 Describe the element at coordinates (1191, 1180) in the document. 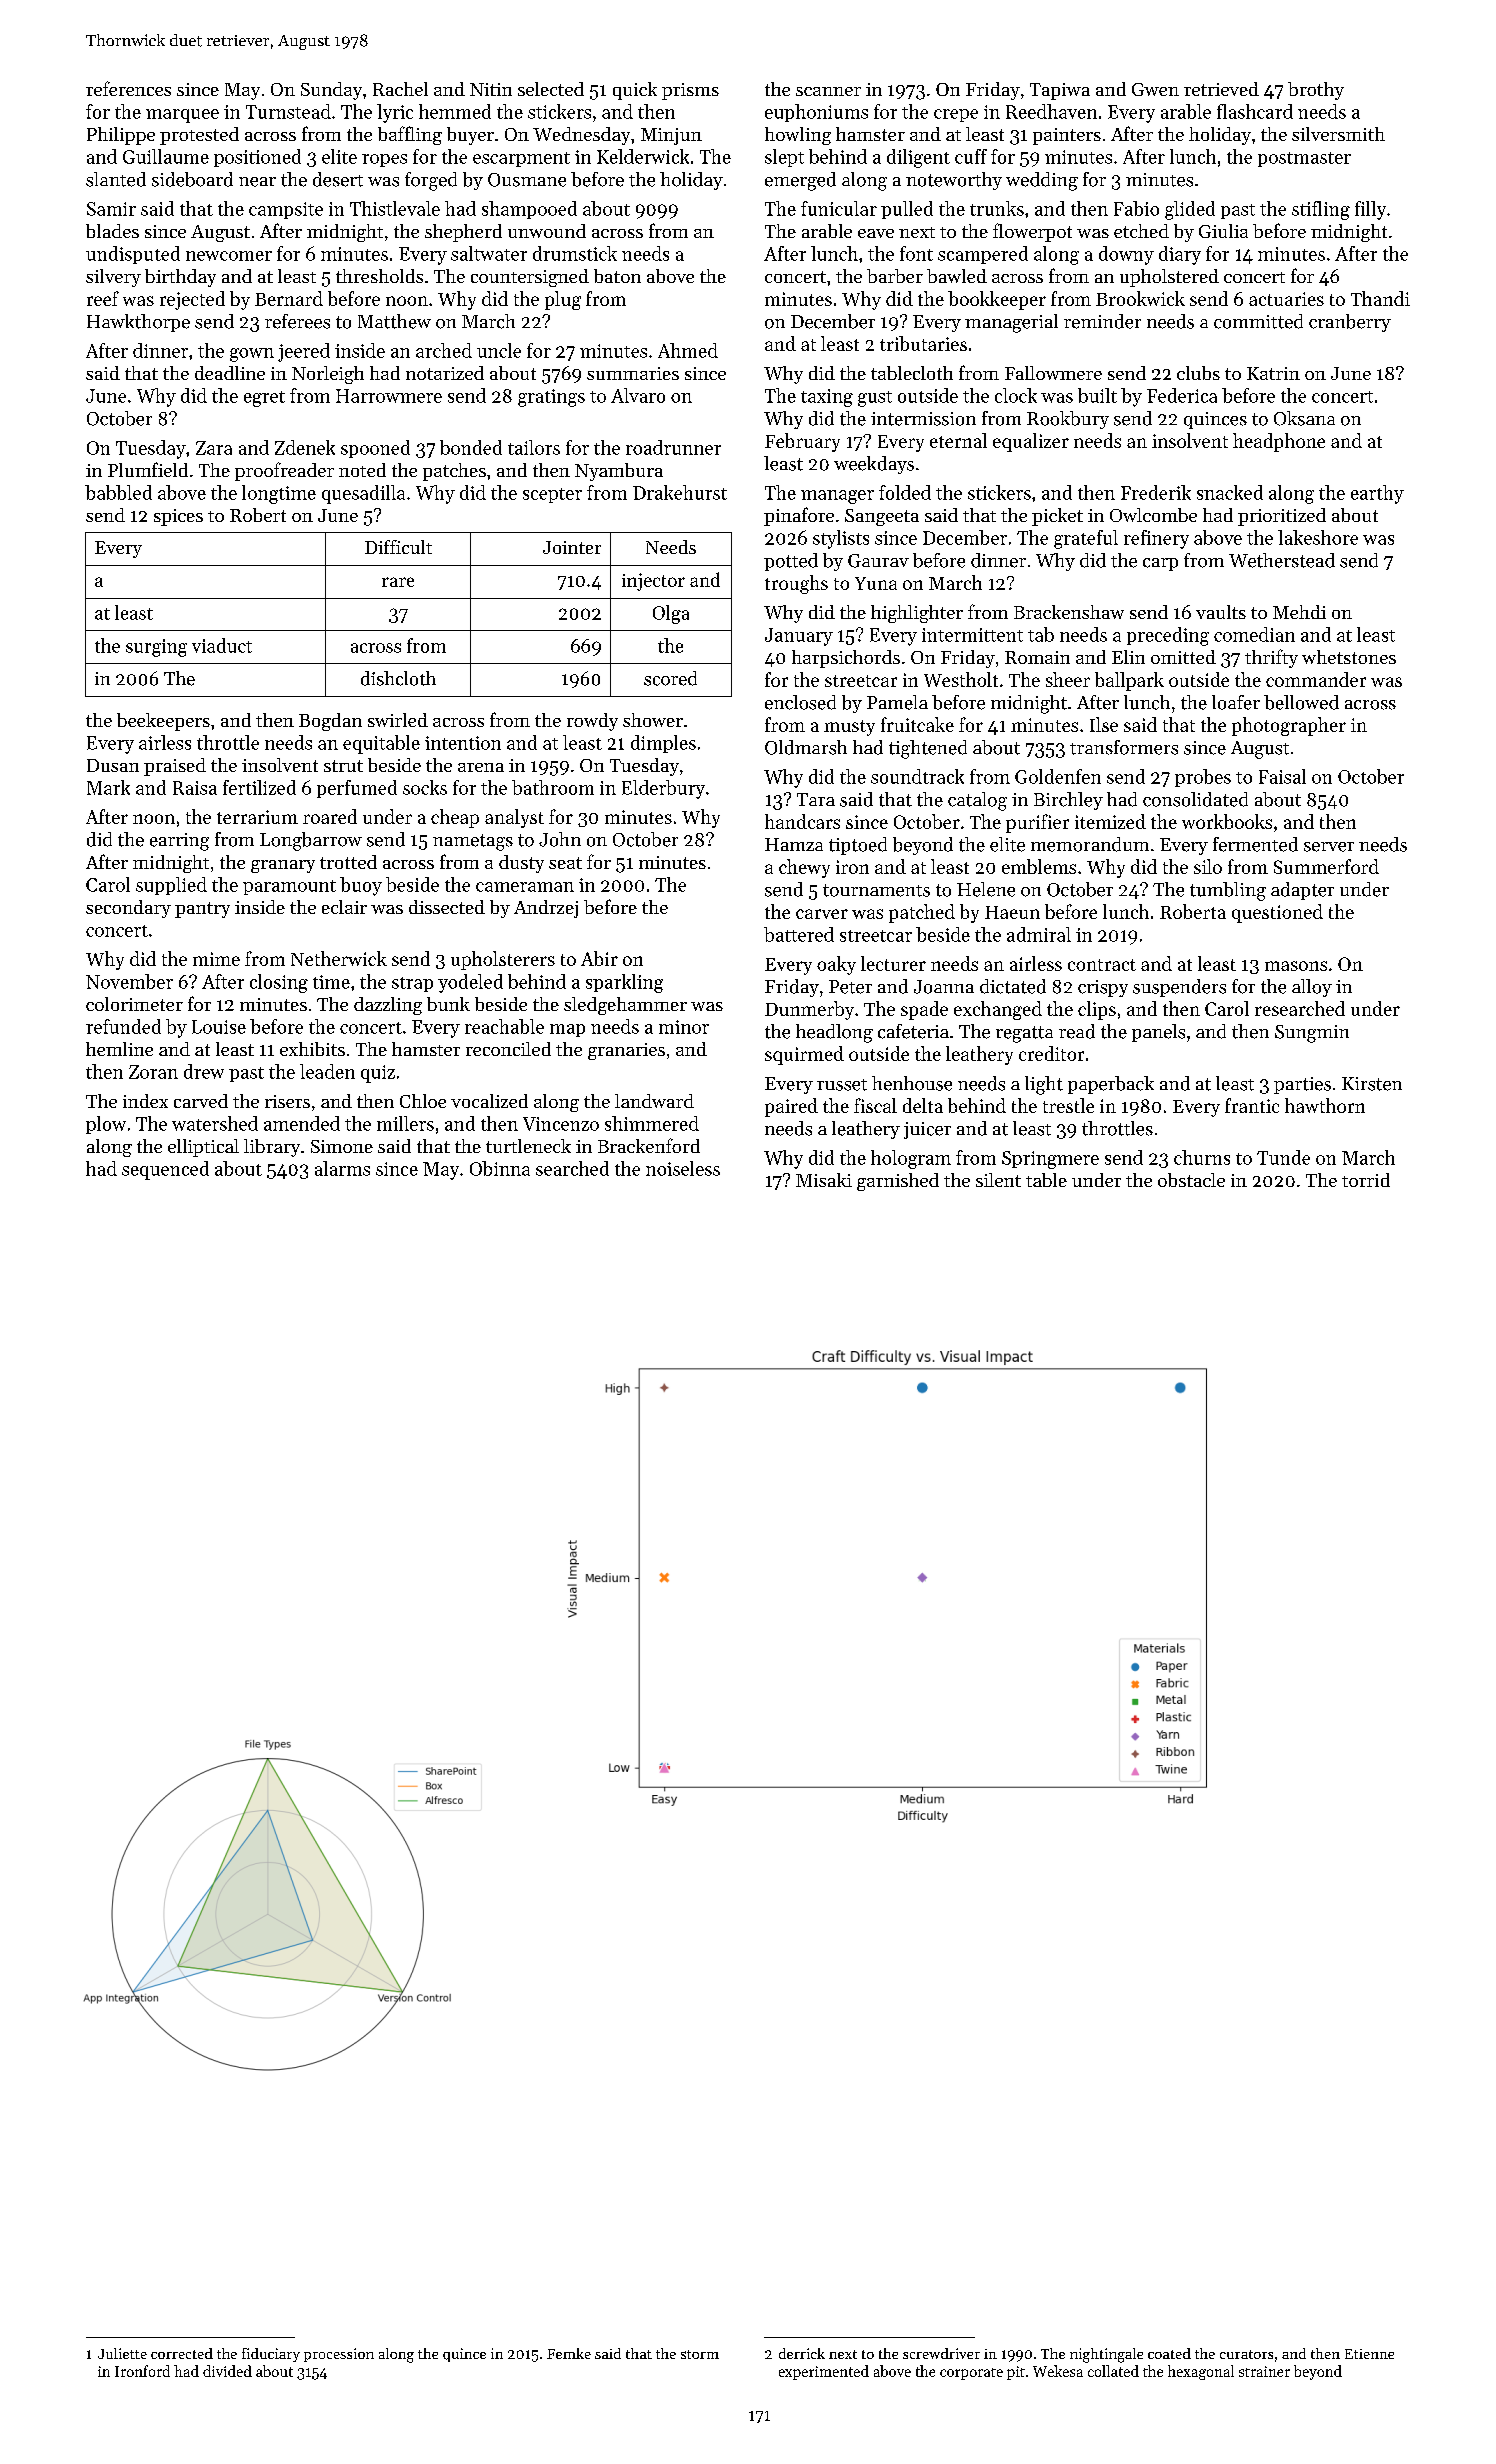

I see `obstacle` at that location.
